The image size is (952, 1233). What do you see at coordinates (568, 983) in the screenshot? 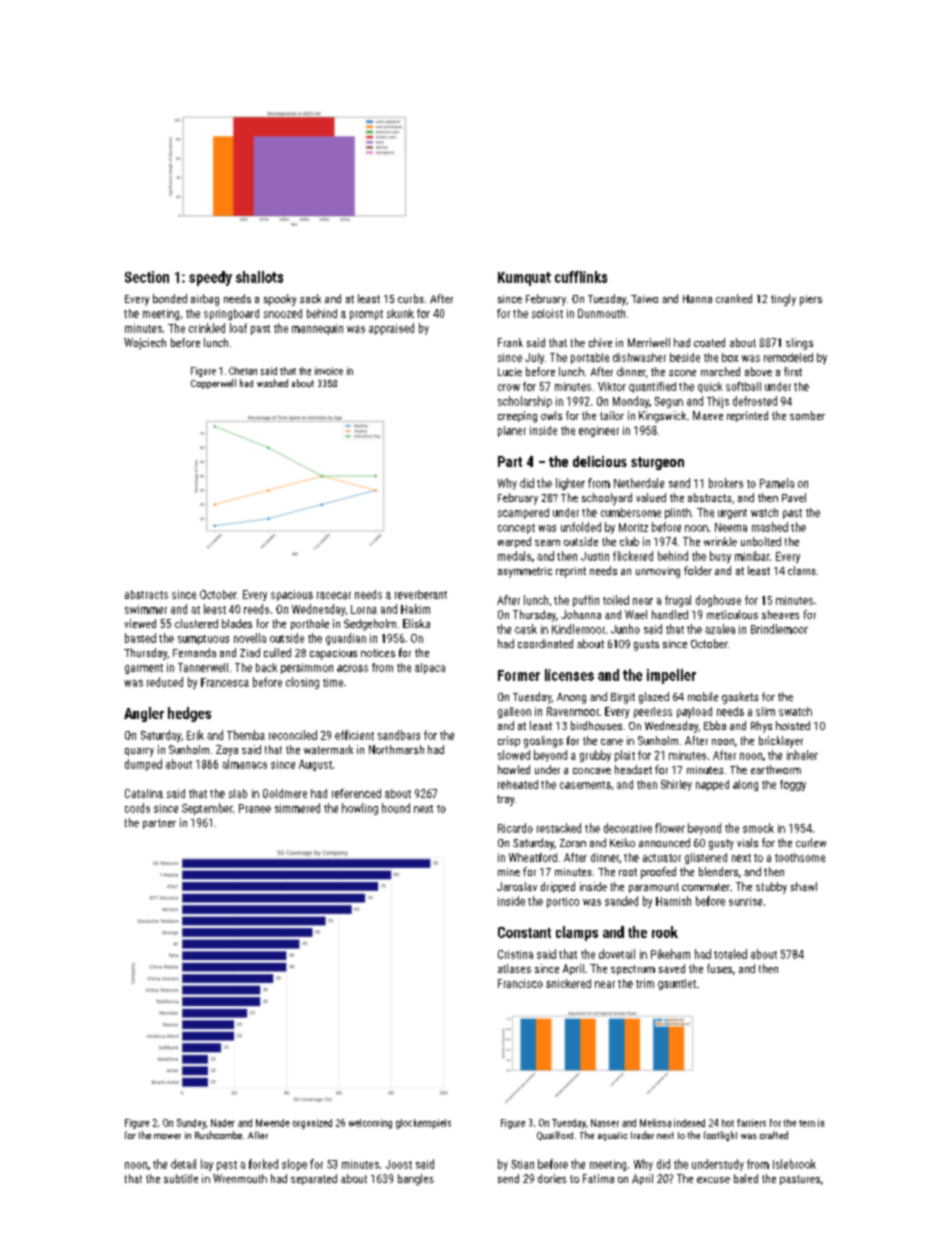
I see `snickered` at bounding box center [568, 983].
